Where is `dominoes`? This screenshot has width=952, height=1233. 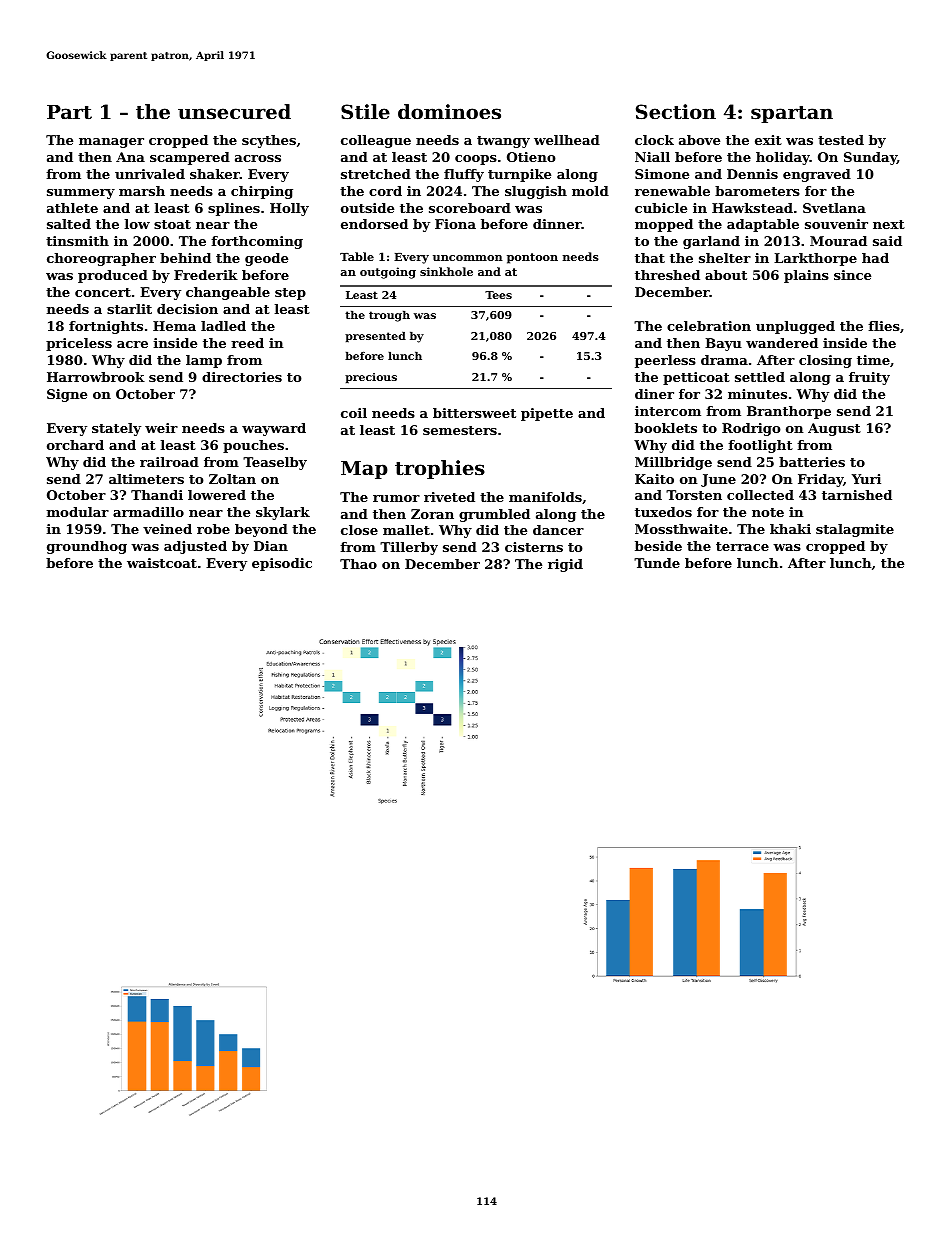
dominoes is located at coordinates (449, 112).
